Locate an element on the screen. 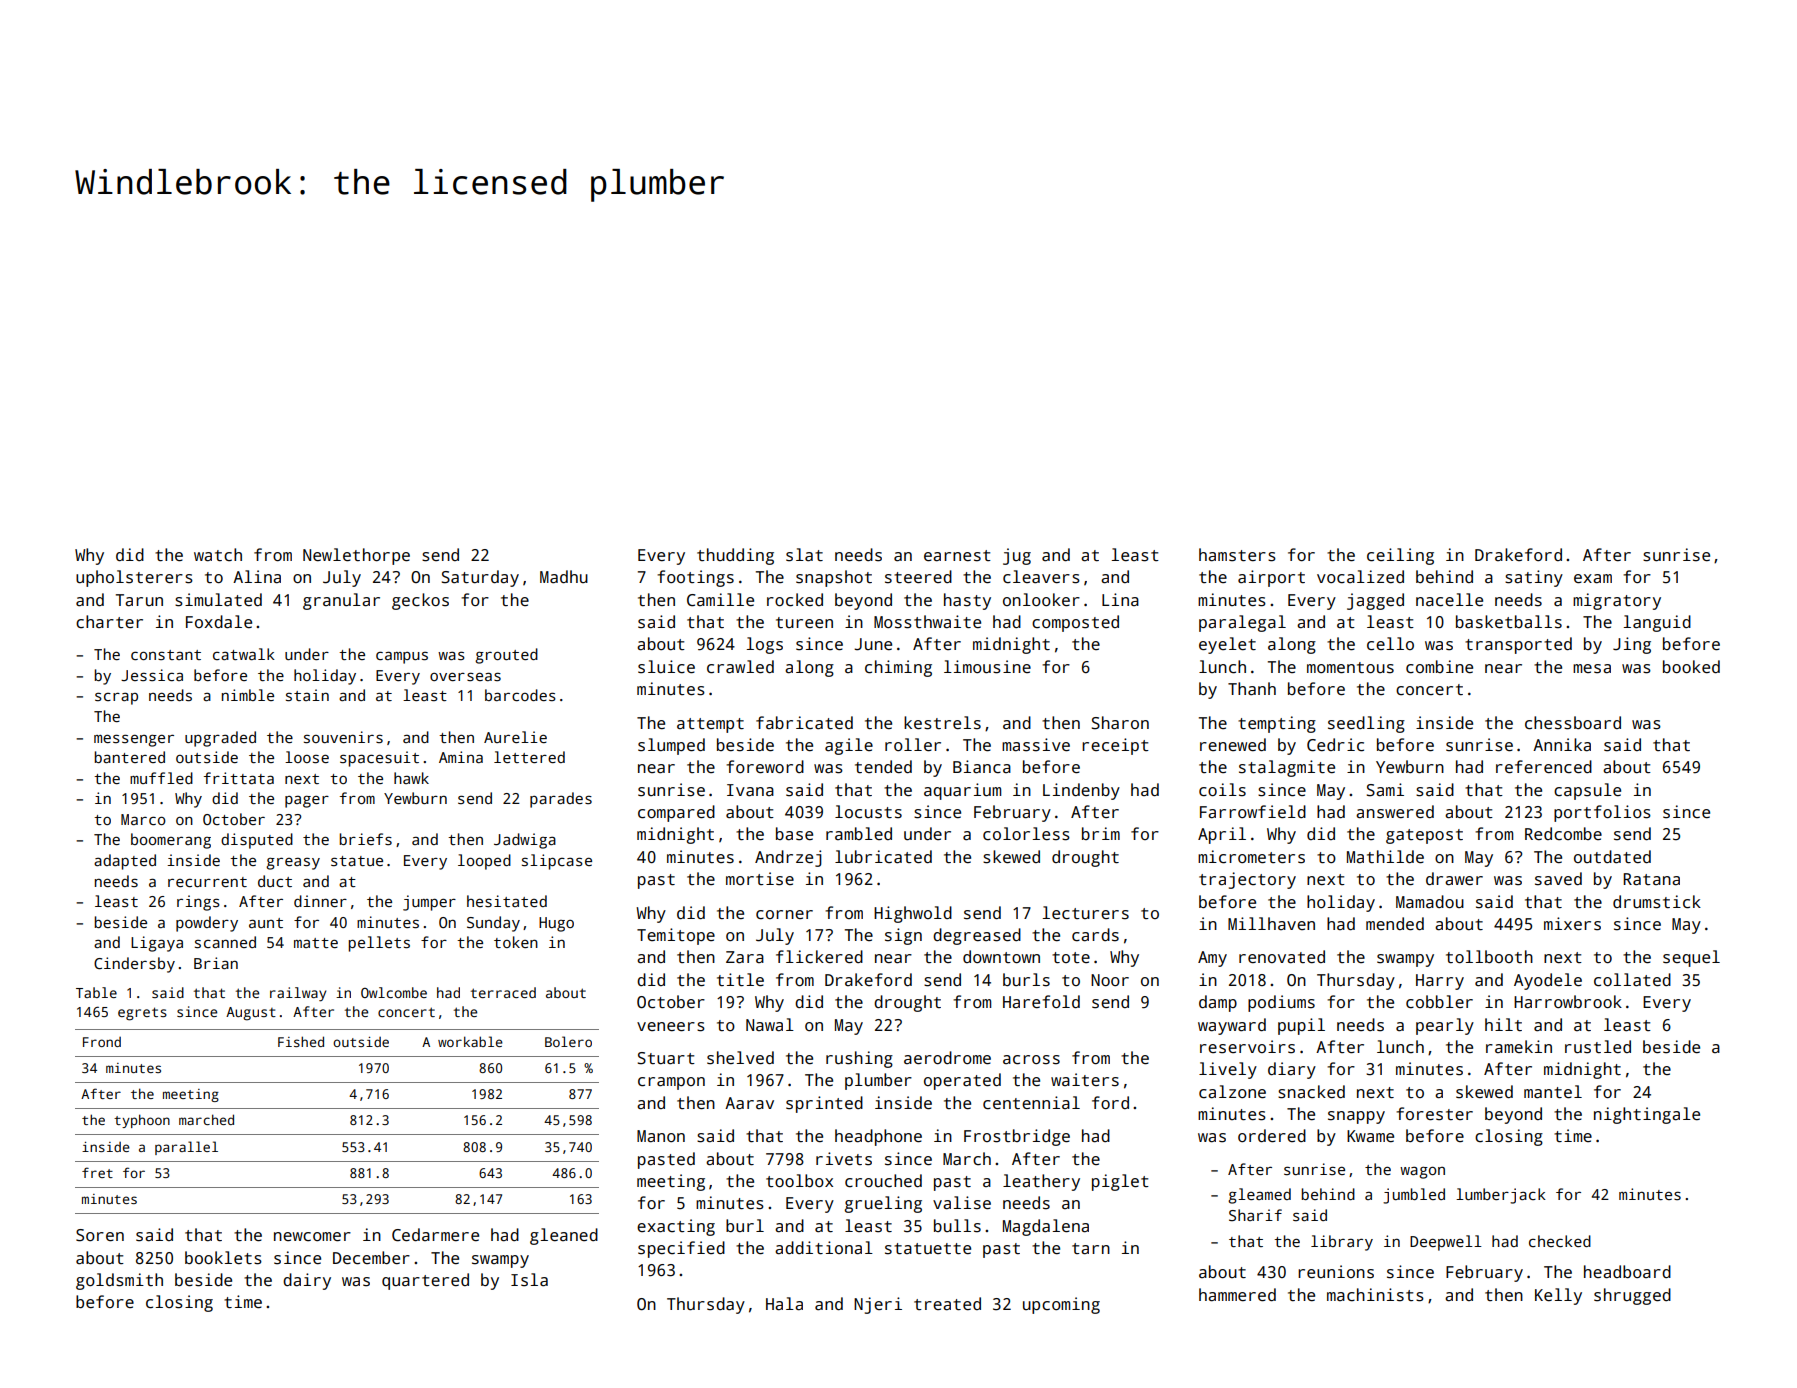 Image resolution: width=1797 pixels, height=1388 pixels. Highwold is located at coordinates (913, 914).
